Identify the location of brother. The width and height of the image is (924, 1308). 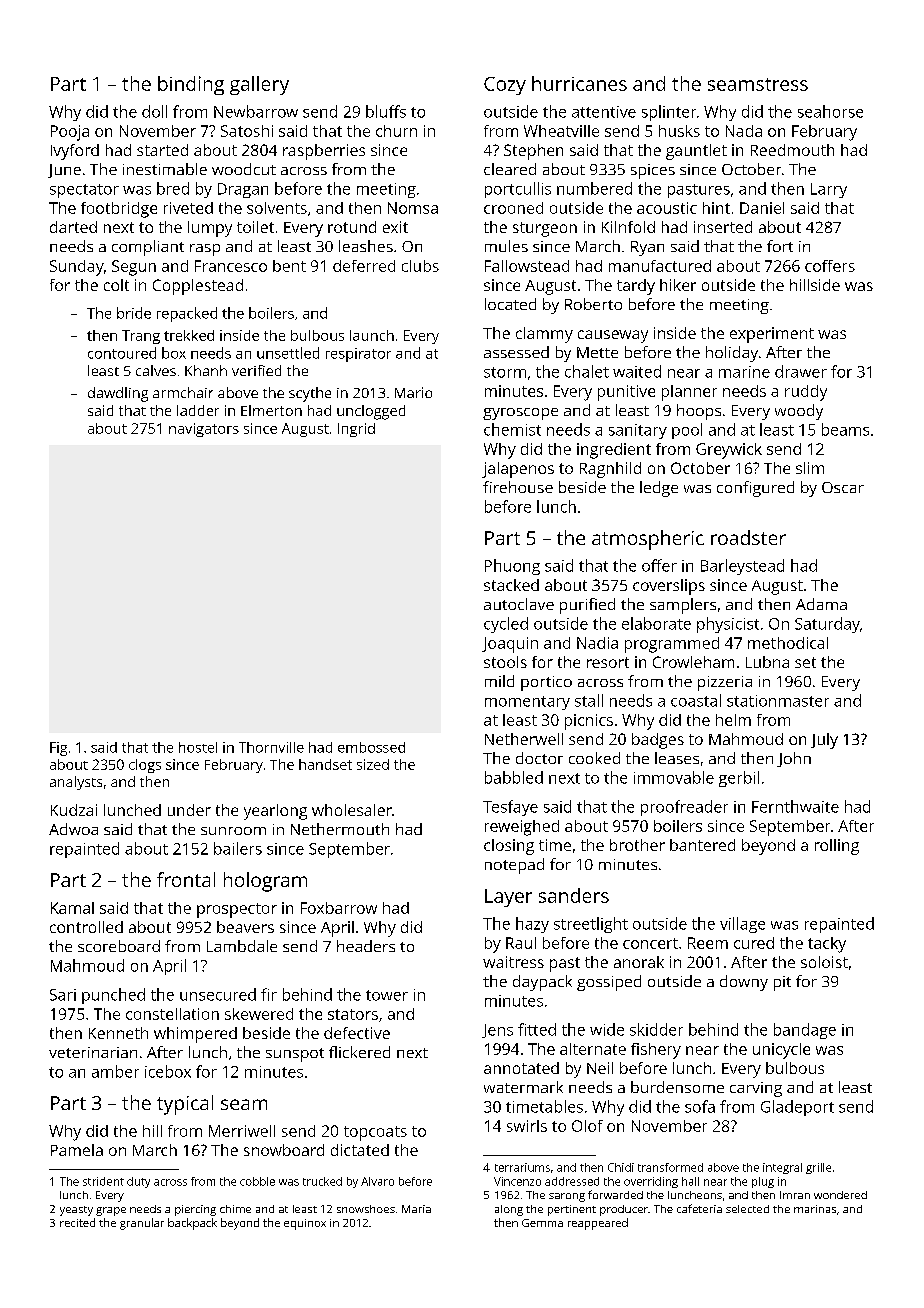
(637, 845).
